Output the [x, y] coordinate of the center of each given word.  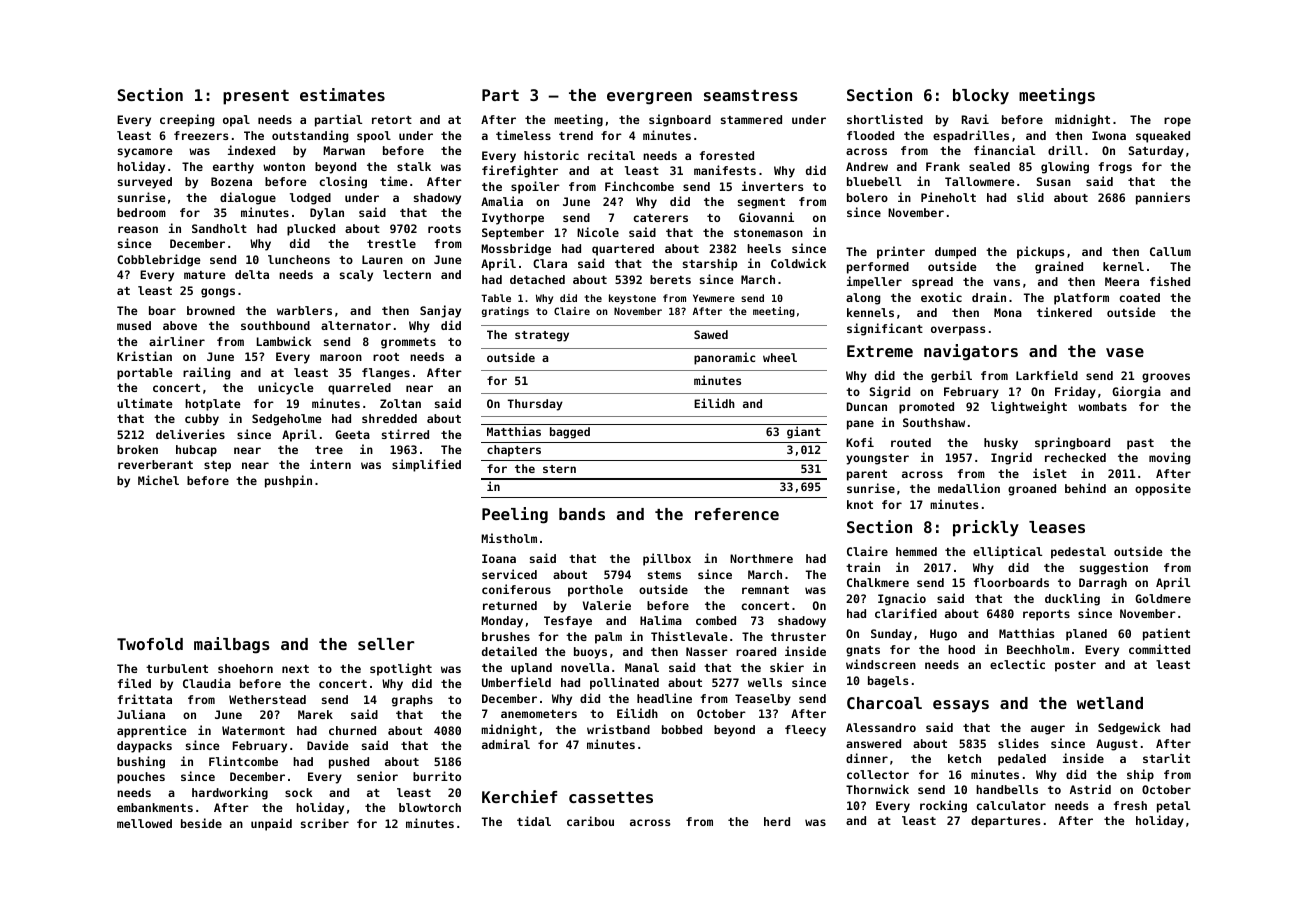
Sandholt [219, 228]
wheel [780, 357]
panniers [1163, 198]
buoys [590, 653]
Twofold [150, 644]
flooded [870, 135]
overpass [958, 331]
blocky [981, 97]
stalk [414, 166]
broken [137, 449]
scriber [325, 823]
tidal [534, 821]
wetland [1110, 703]
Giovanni [766, 217]
